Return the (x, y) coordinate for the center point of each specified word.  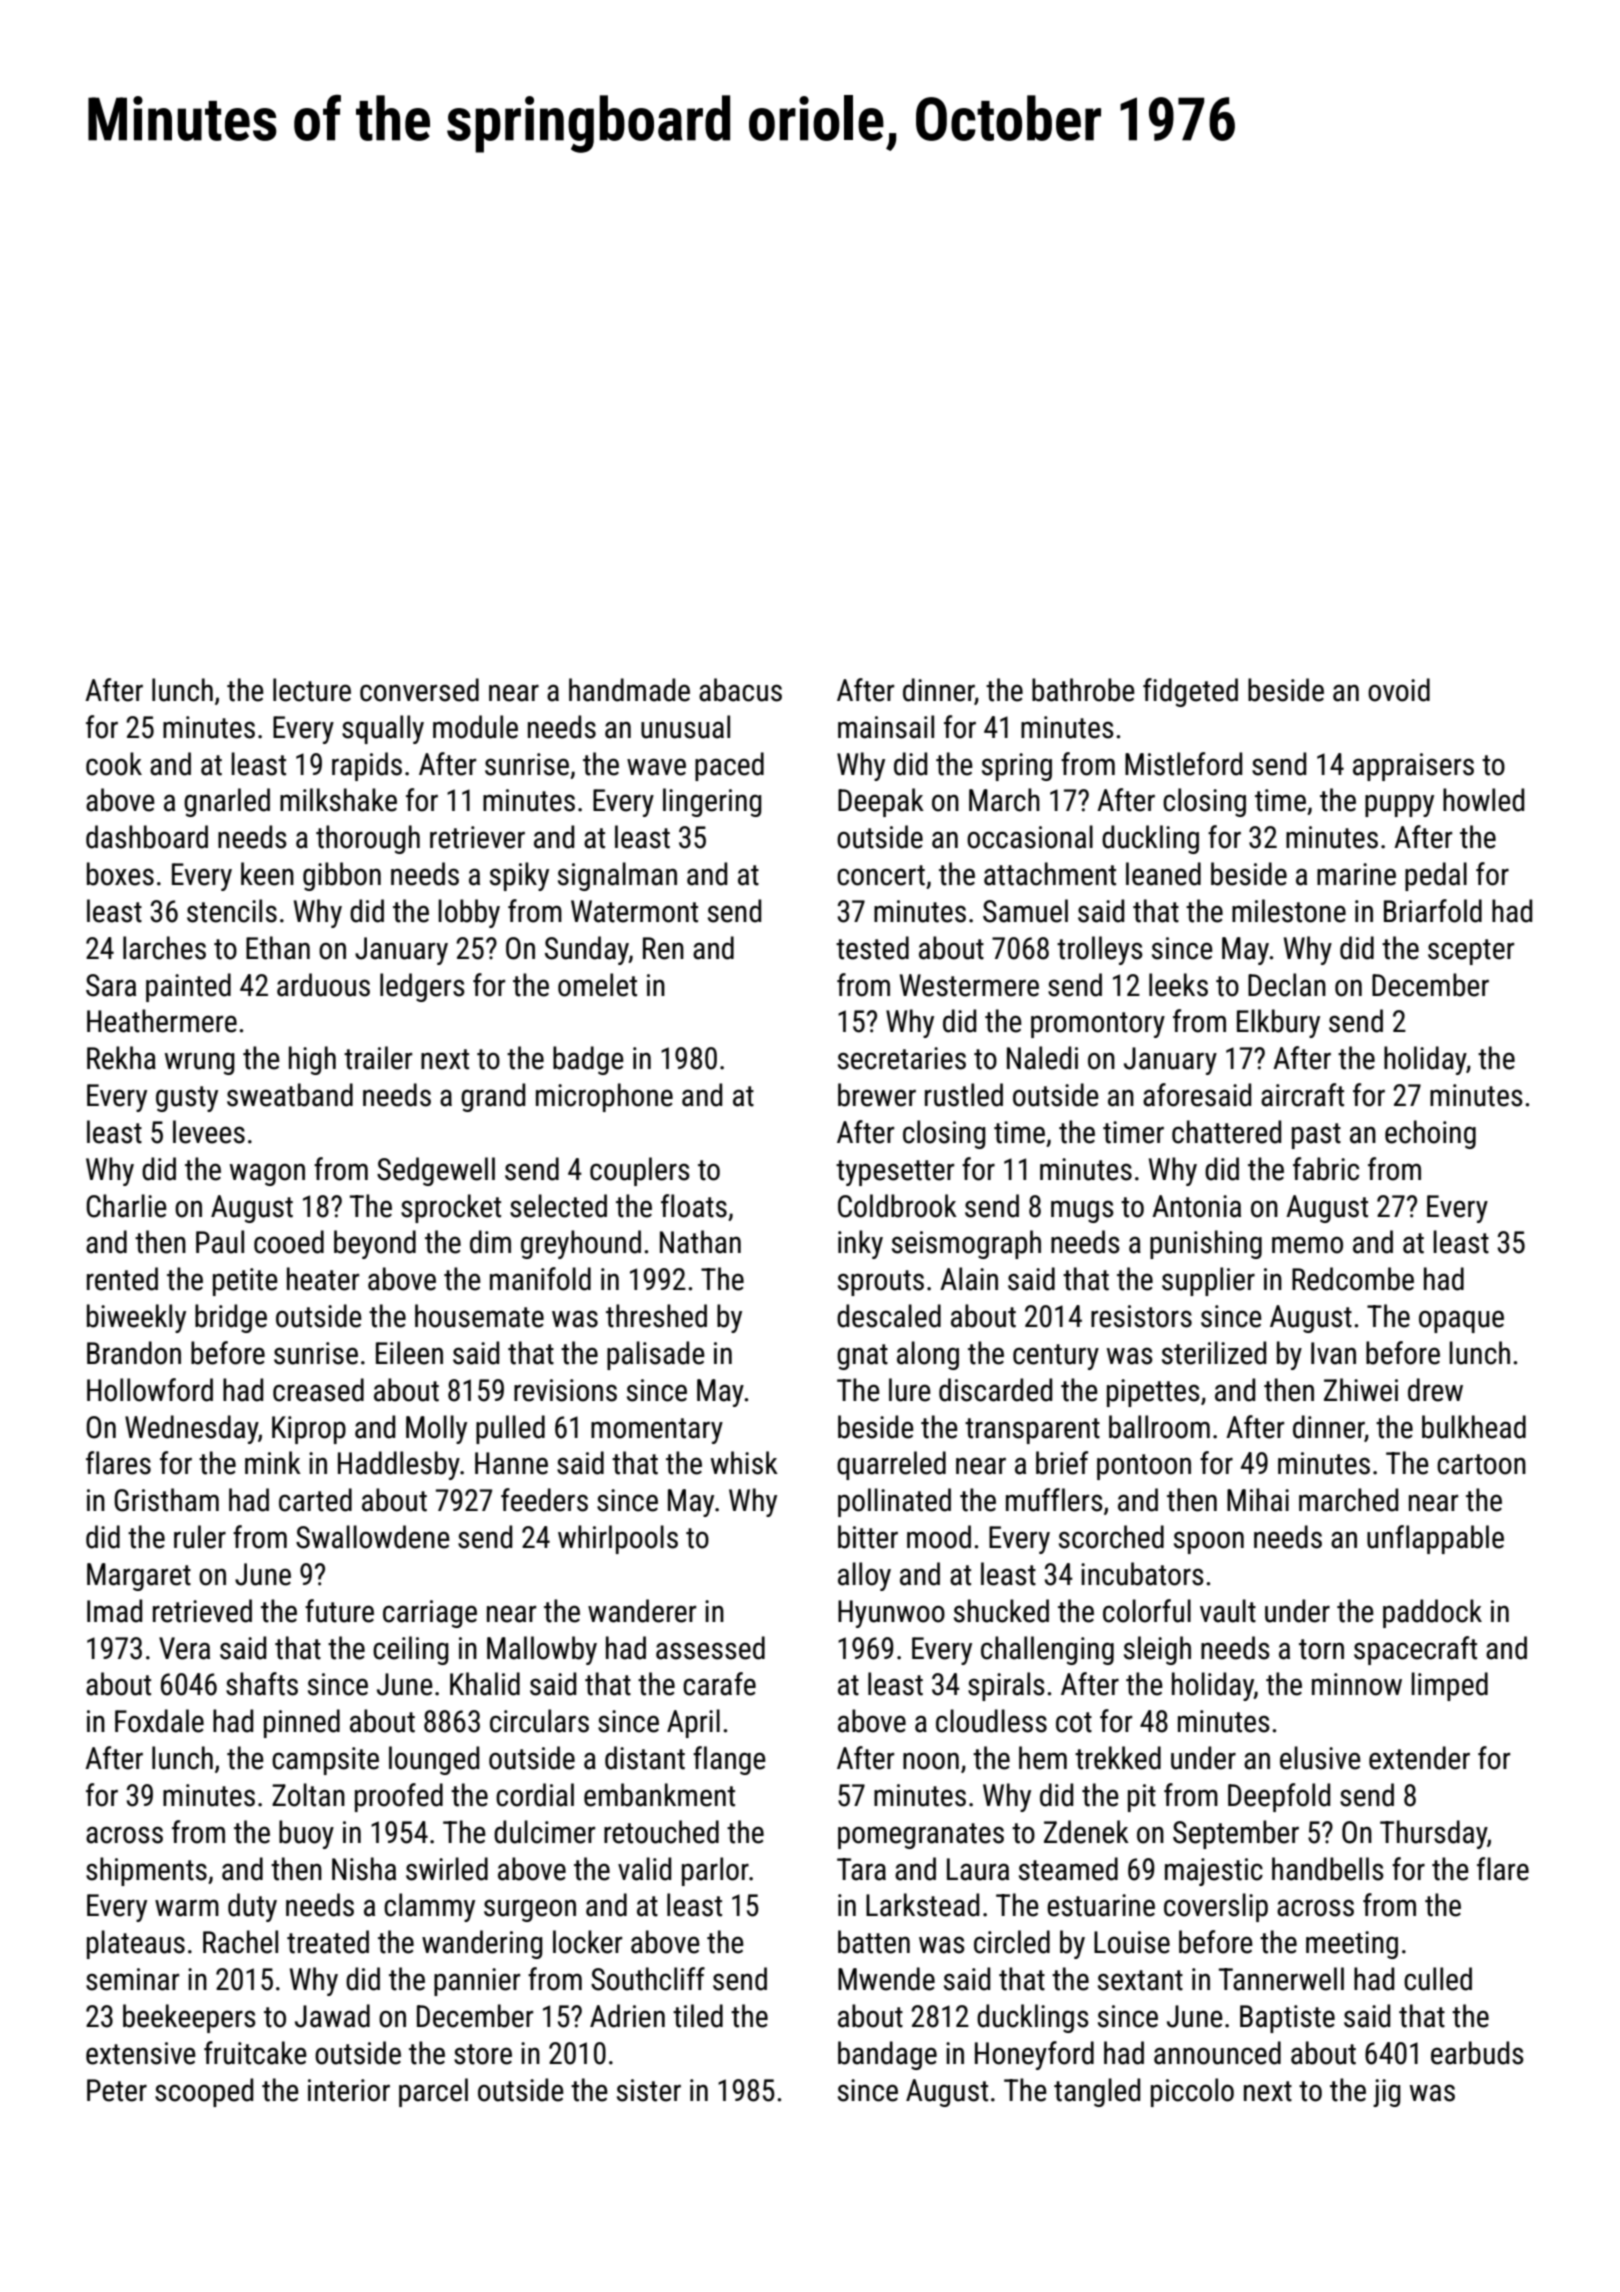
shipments (146, 1871)
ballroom (1159, 1427)
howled (1483, 800)
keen (267, 874)
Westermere (969, 985)
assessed (710, 1648)
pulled (510, 1429)
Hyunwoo (891, 1614)
